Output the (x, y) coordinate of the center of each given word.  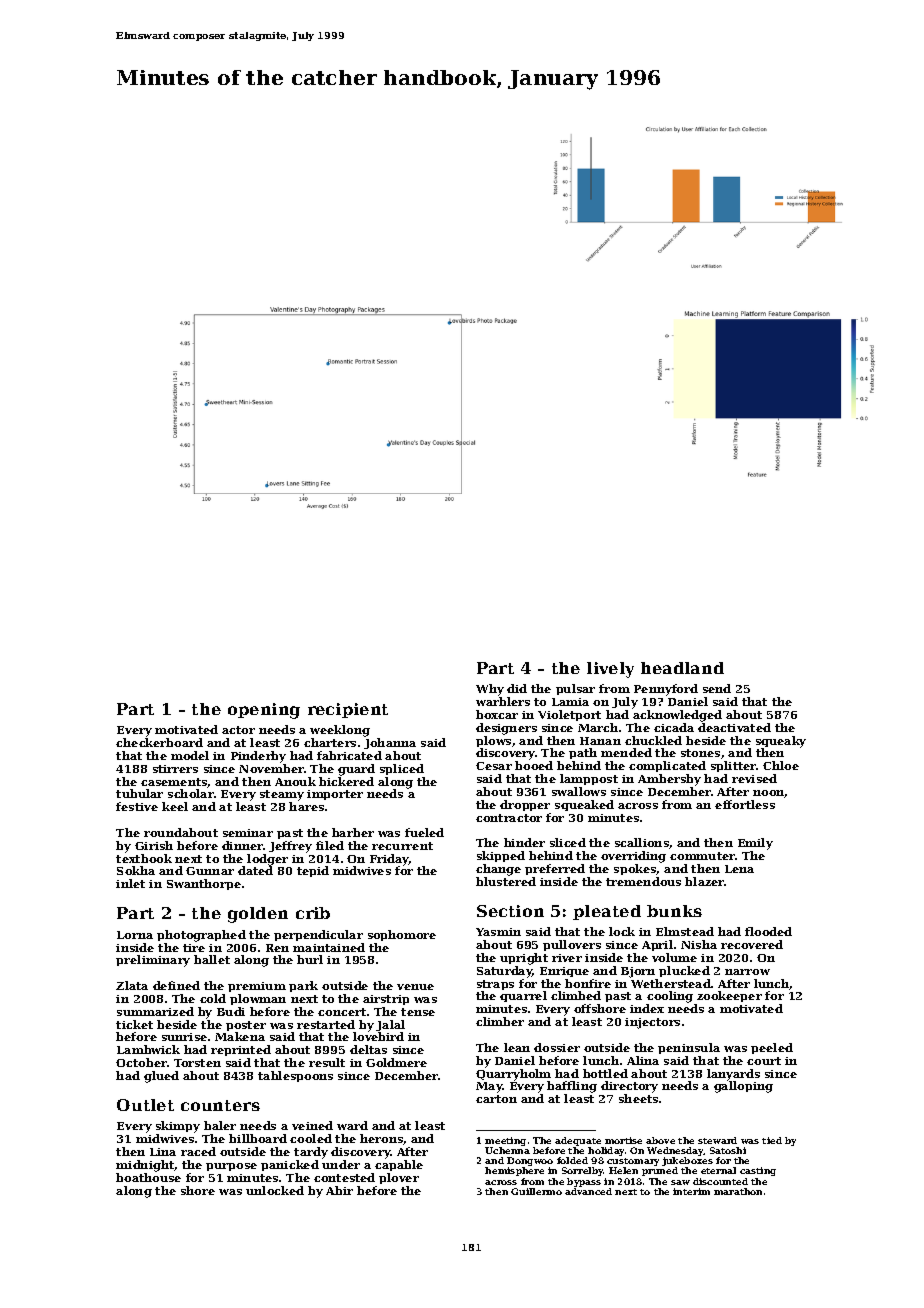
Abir (339, 1190)
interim (691, 1191)
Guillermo (536, 1191)
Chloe (781, 765)
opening (264, 711)
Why (490, 690)
